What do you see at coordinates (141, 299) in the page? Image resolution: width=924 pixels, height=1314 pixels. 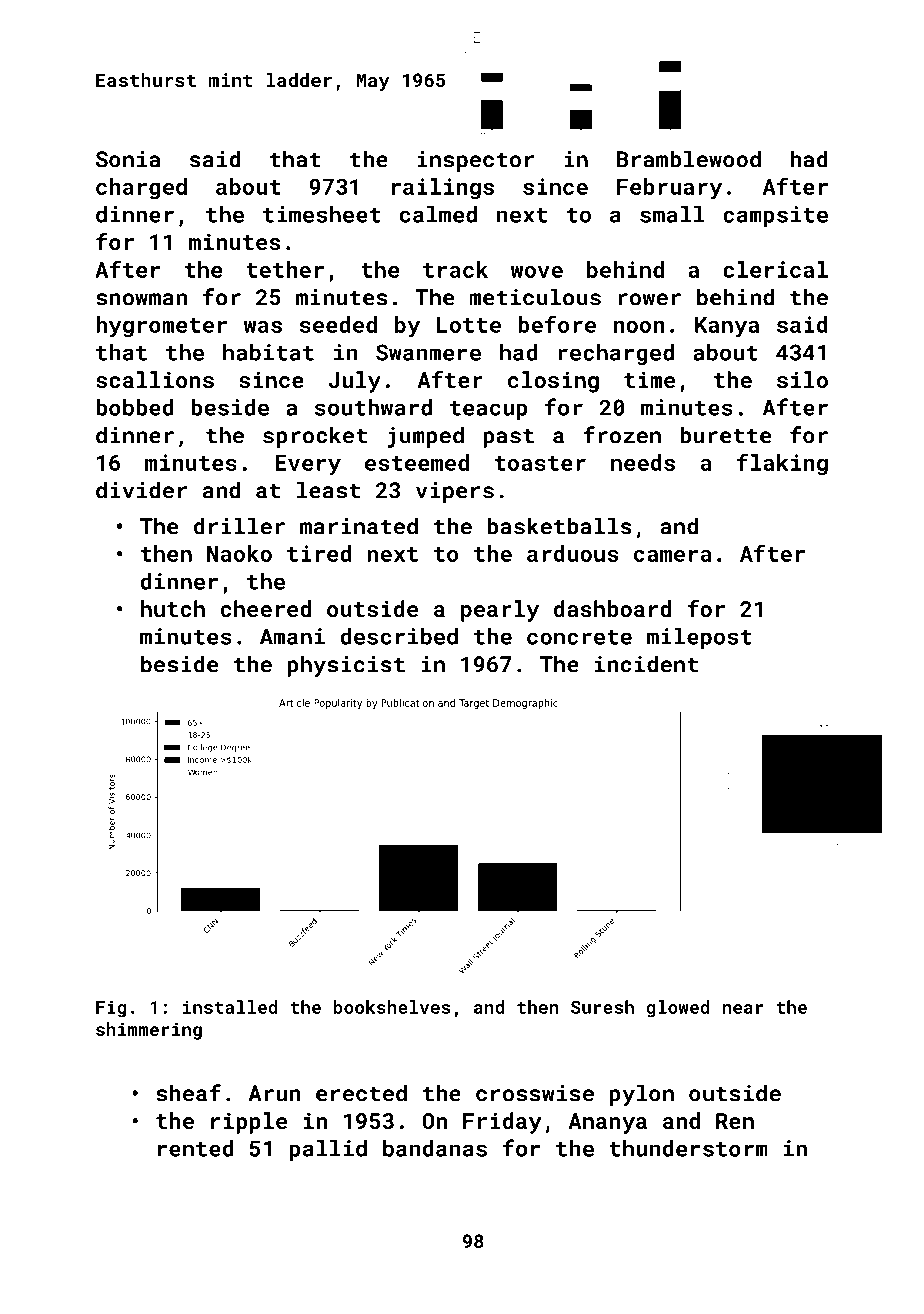 I see `snowman` at bounding box center [141, 299].
